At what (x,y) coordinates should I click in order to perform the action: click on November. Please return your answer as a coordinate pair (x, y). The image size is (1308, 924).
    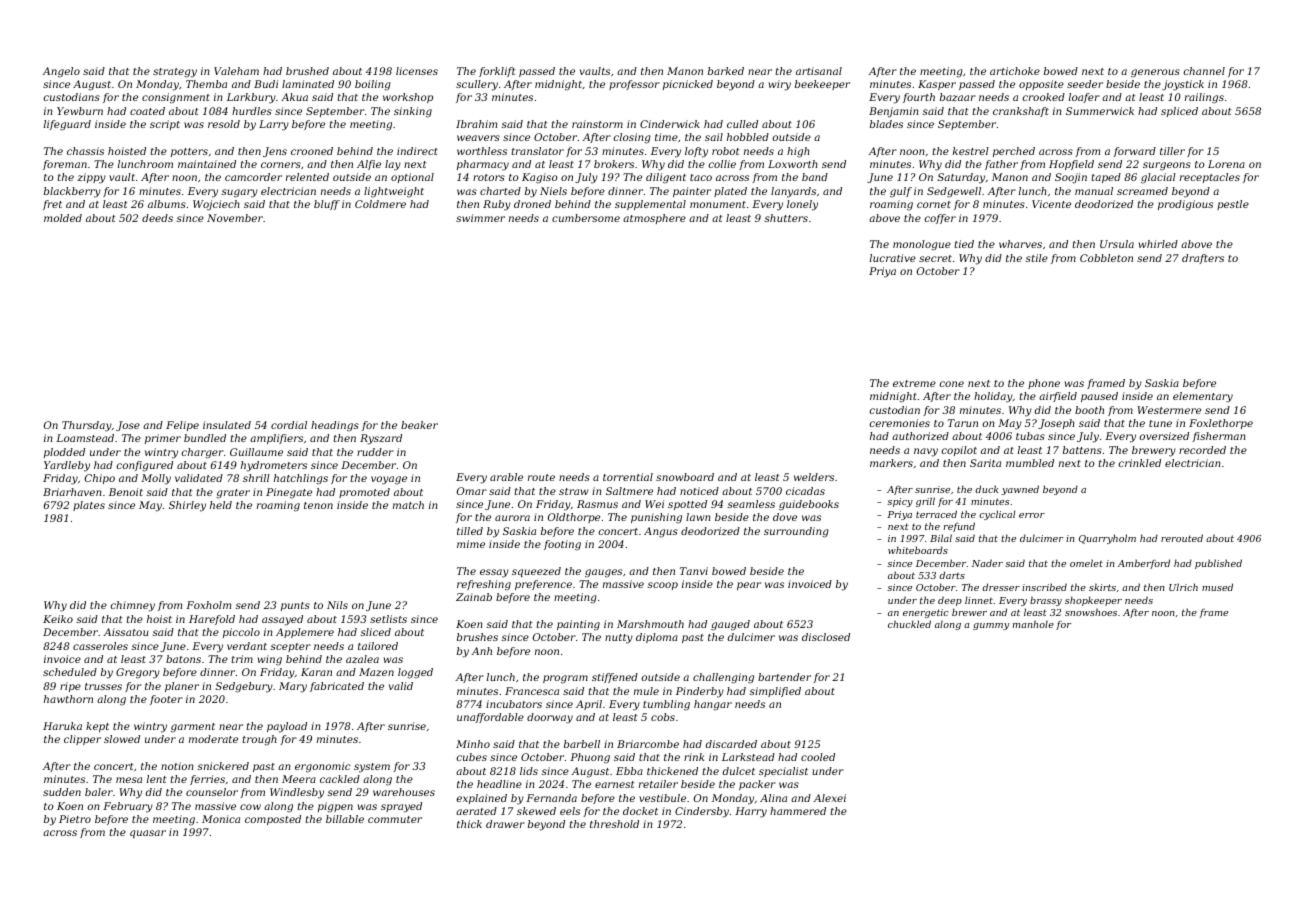
    Looking at the image, I should click on (235, 218).
